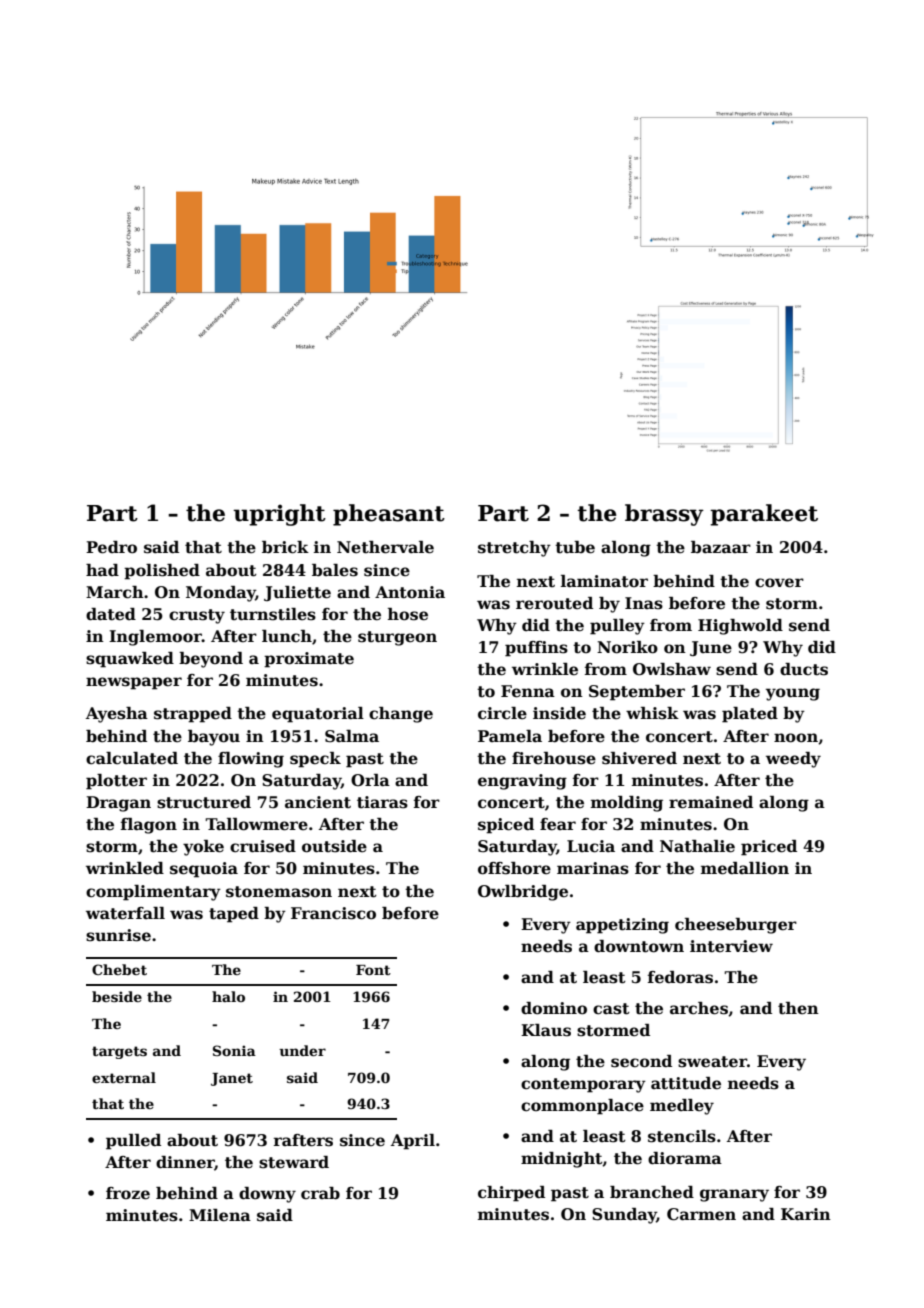 The width and height of the screenshot is (924, 1308). Describe the element at coordinates (546, 1030) in the screenshot. I see `Klaus` at that location.
